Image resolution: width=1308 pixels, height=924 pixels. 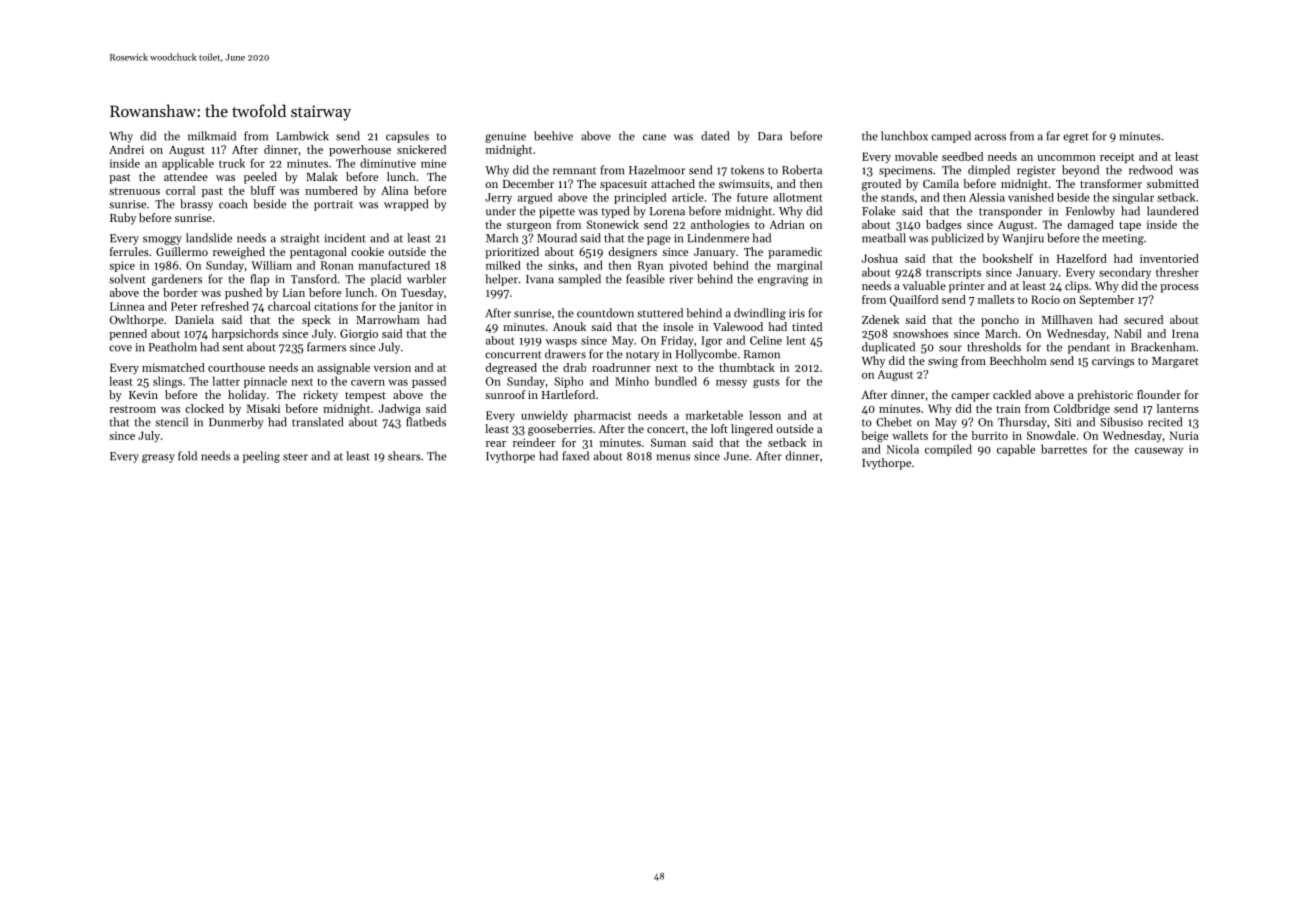 I want to click on secondary, so click(x=1125, y=273).
